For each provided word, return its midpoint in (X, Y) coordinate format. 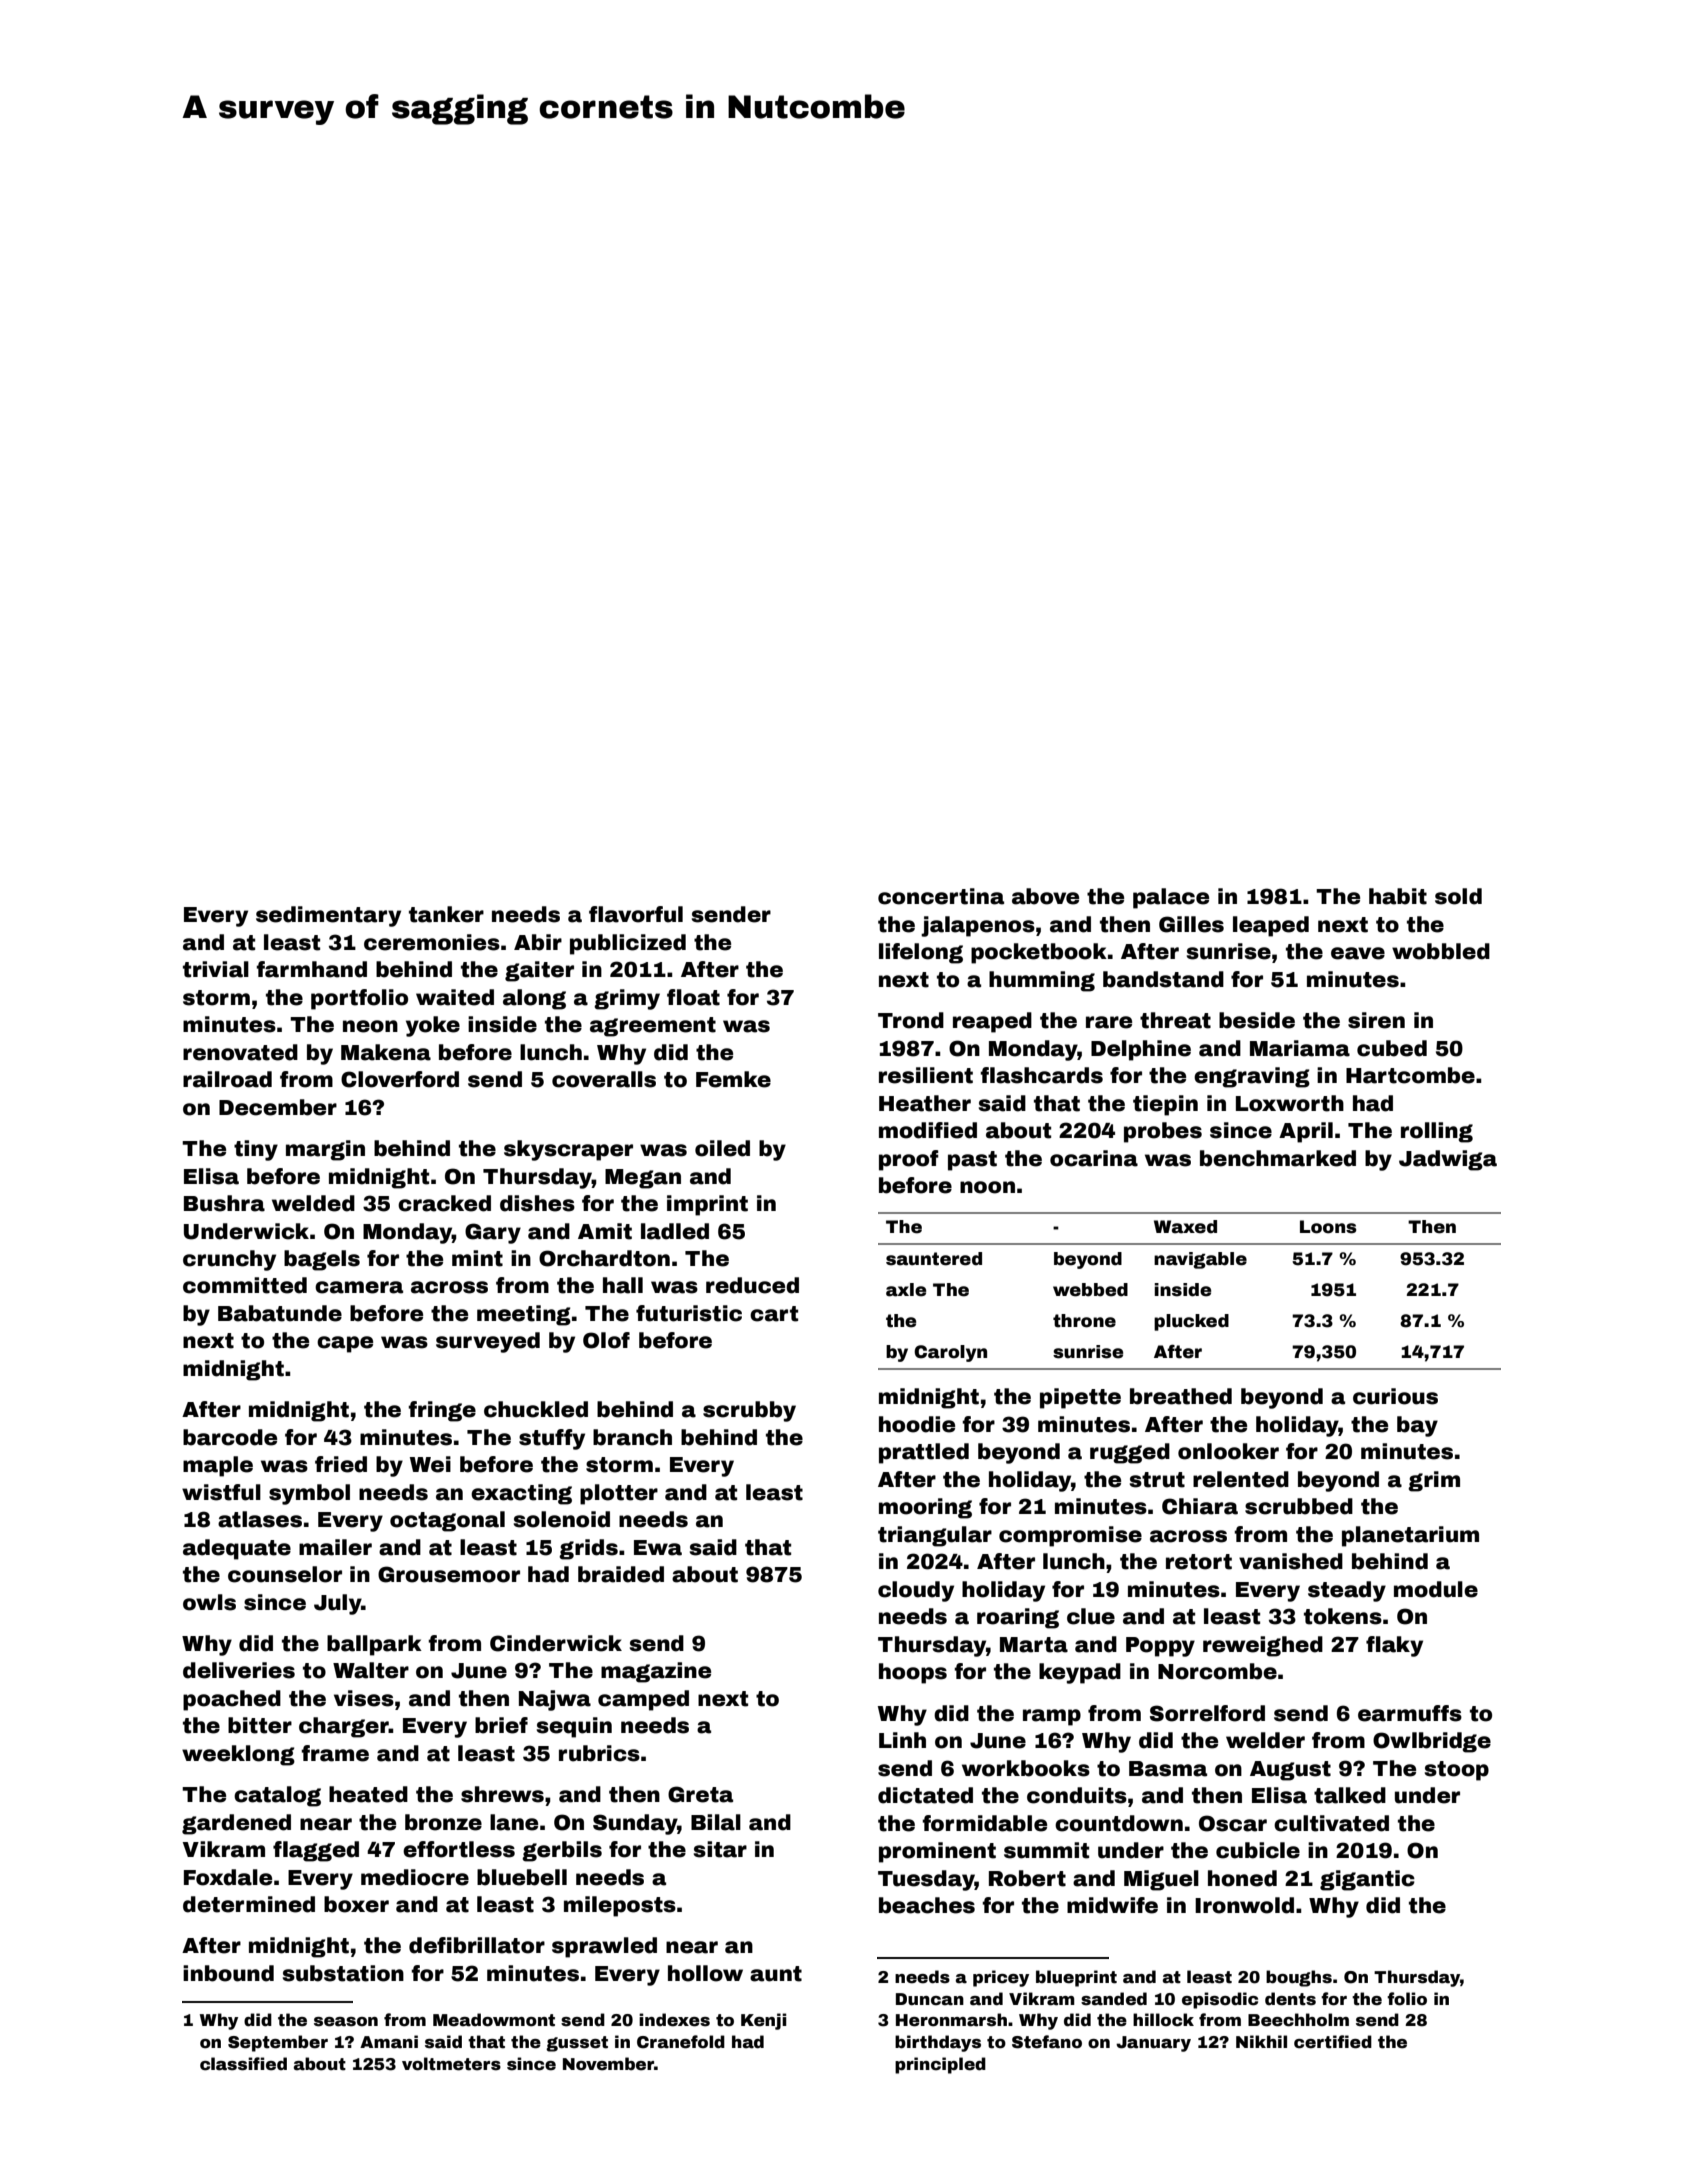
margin (325, 1150)
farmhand (311, 969)
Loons (1328, 1227)
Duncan (930, 1999)
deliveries (239, 1670)
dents (1290, 1999)
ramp (1052, 1717)
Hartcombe (1410, 1075)
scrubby (749, 1411)
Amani (389, 2042)
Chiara (1200, 1506)
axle (906, 1290)
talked (1350, 1795)
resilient (926, 1075)
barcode (230, 1437)
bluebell (522, 1877)
